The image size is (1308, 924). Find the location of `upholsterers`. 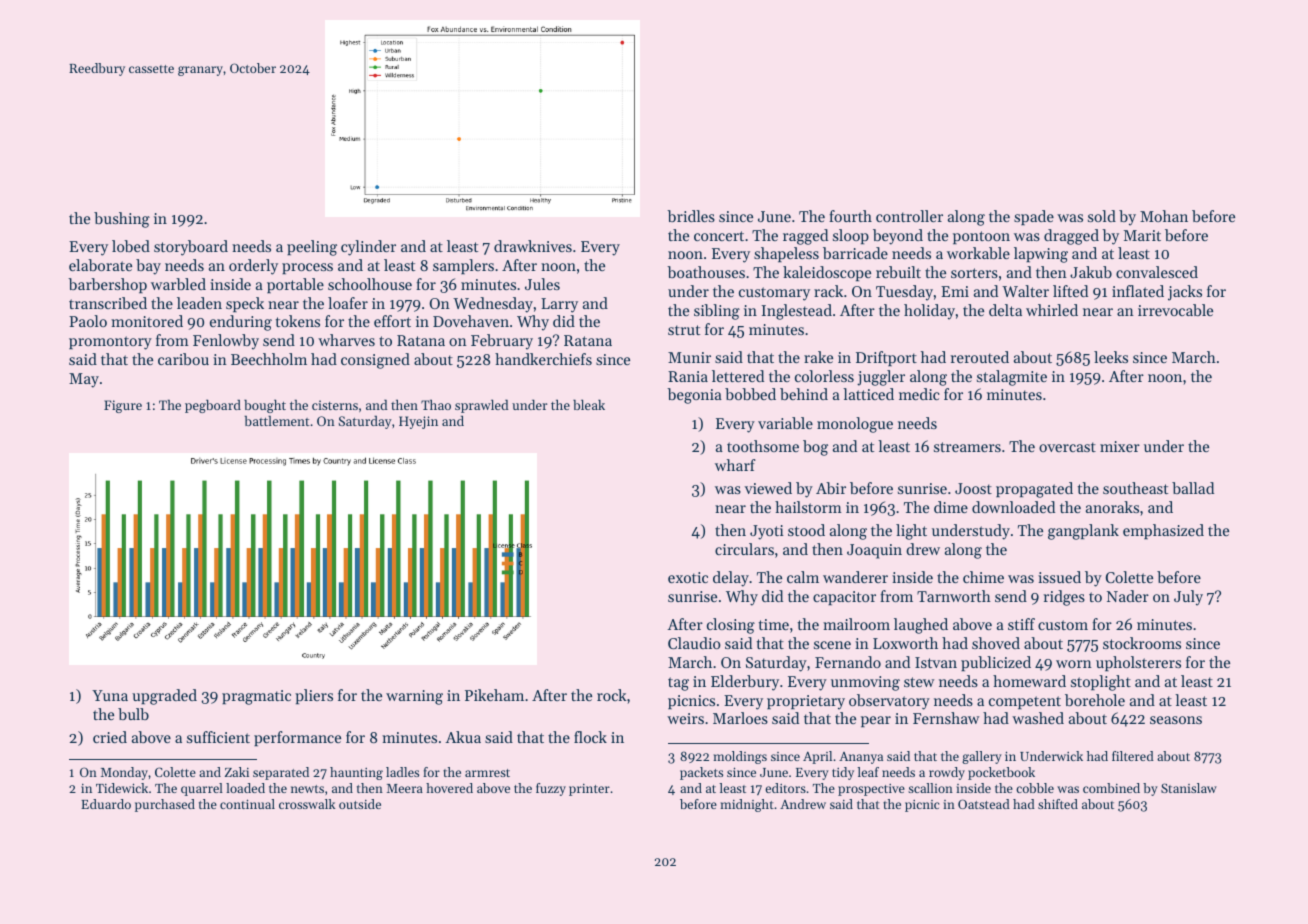

upholsterers is located at coordinates (1138, 663).
